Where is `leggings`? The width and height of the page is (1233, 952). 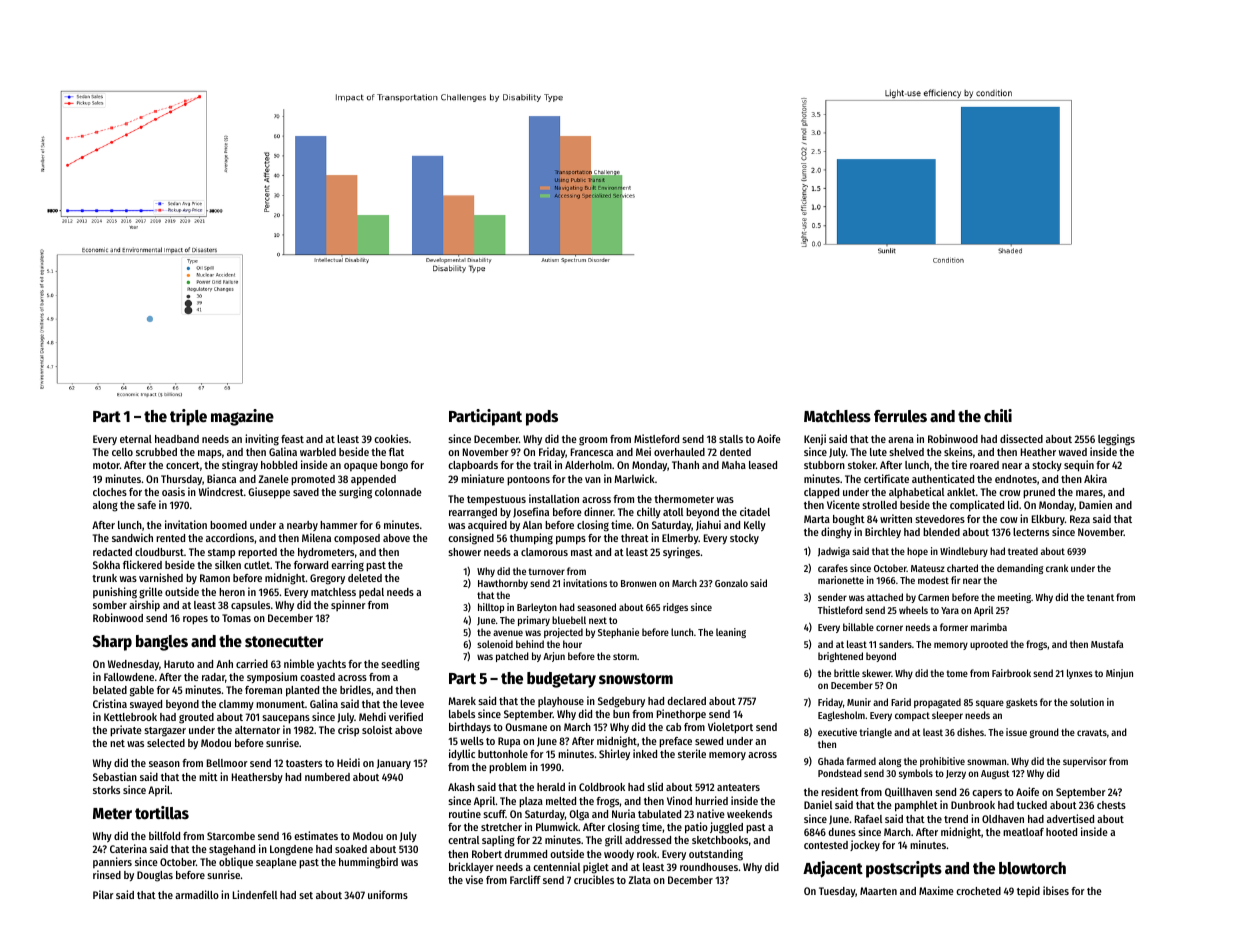 leggings is located at coordinates (1116, 440).
